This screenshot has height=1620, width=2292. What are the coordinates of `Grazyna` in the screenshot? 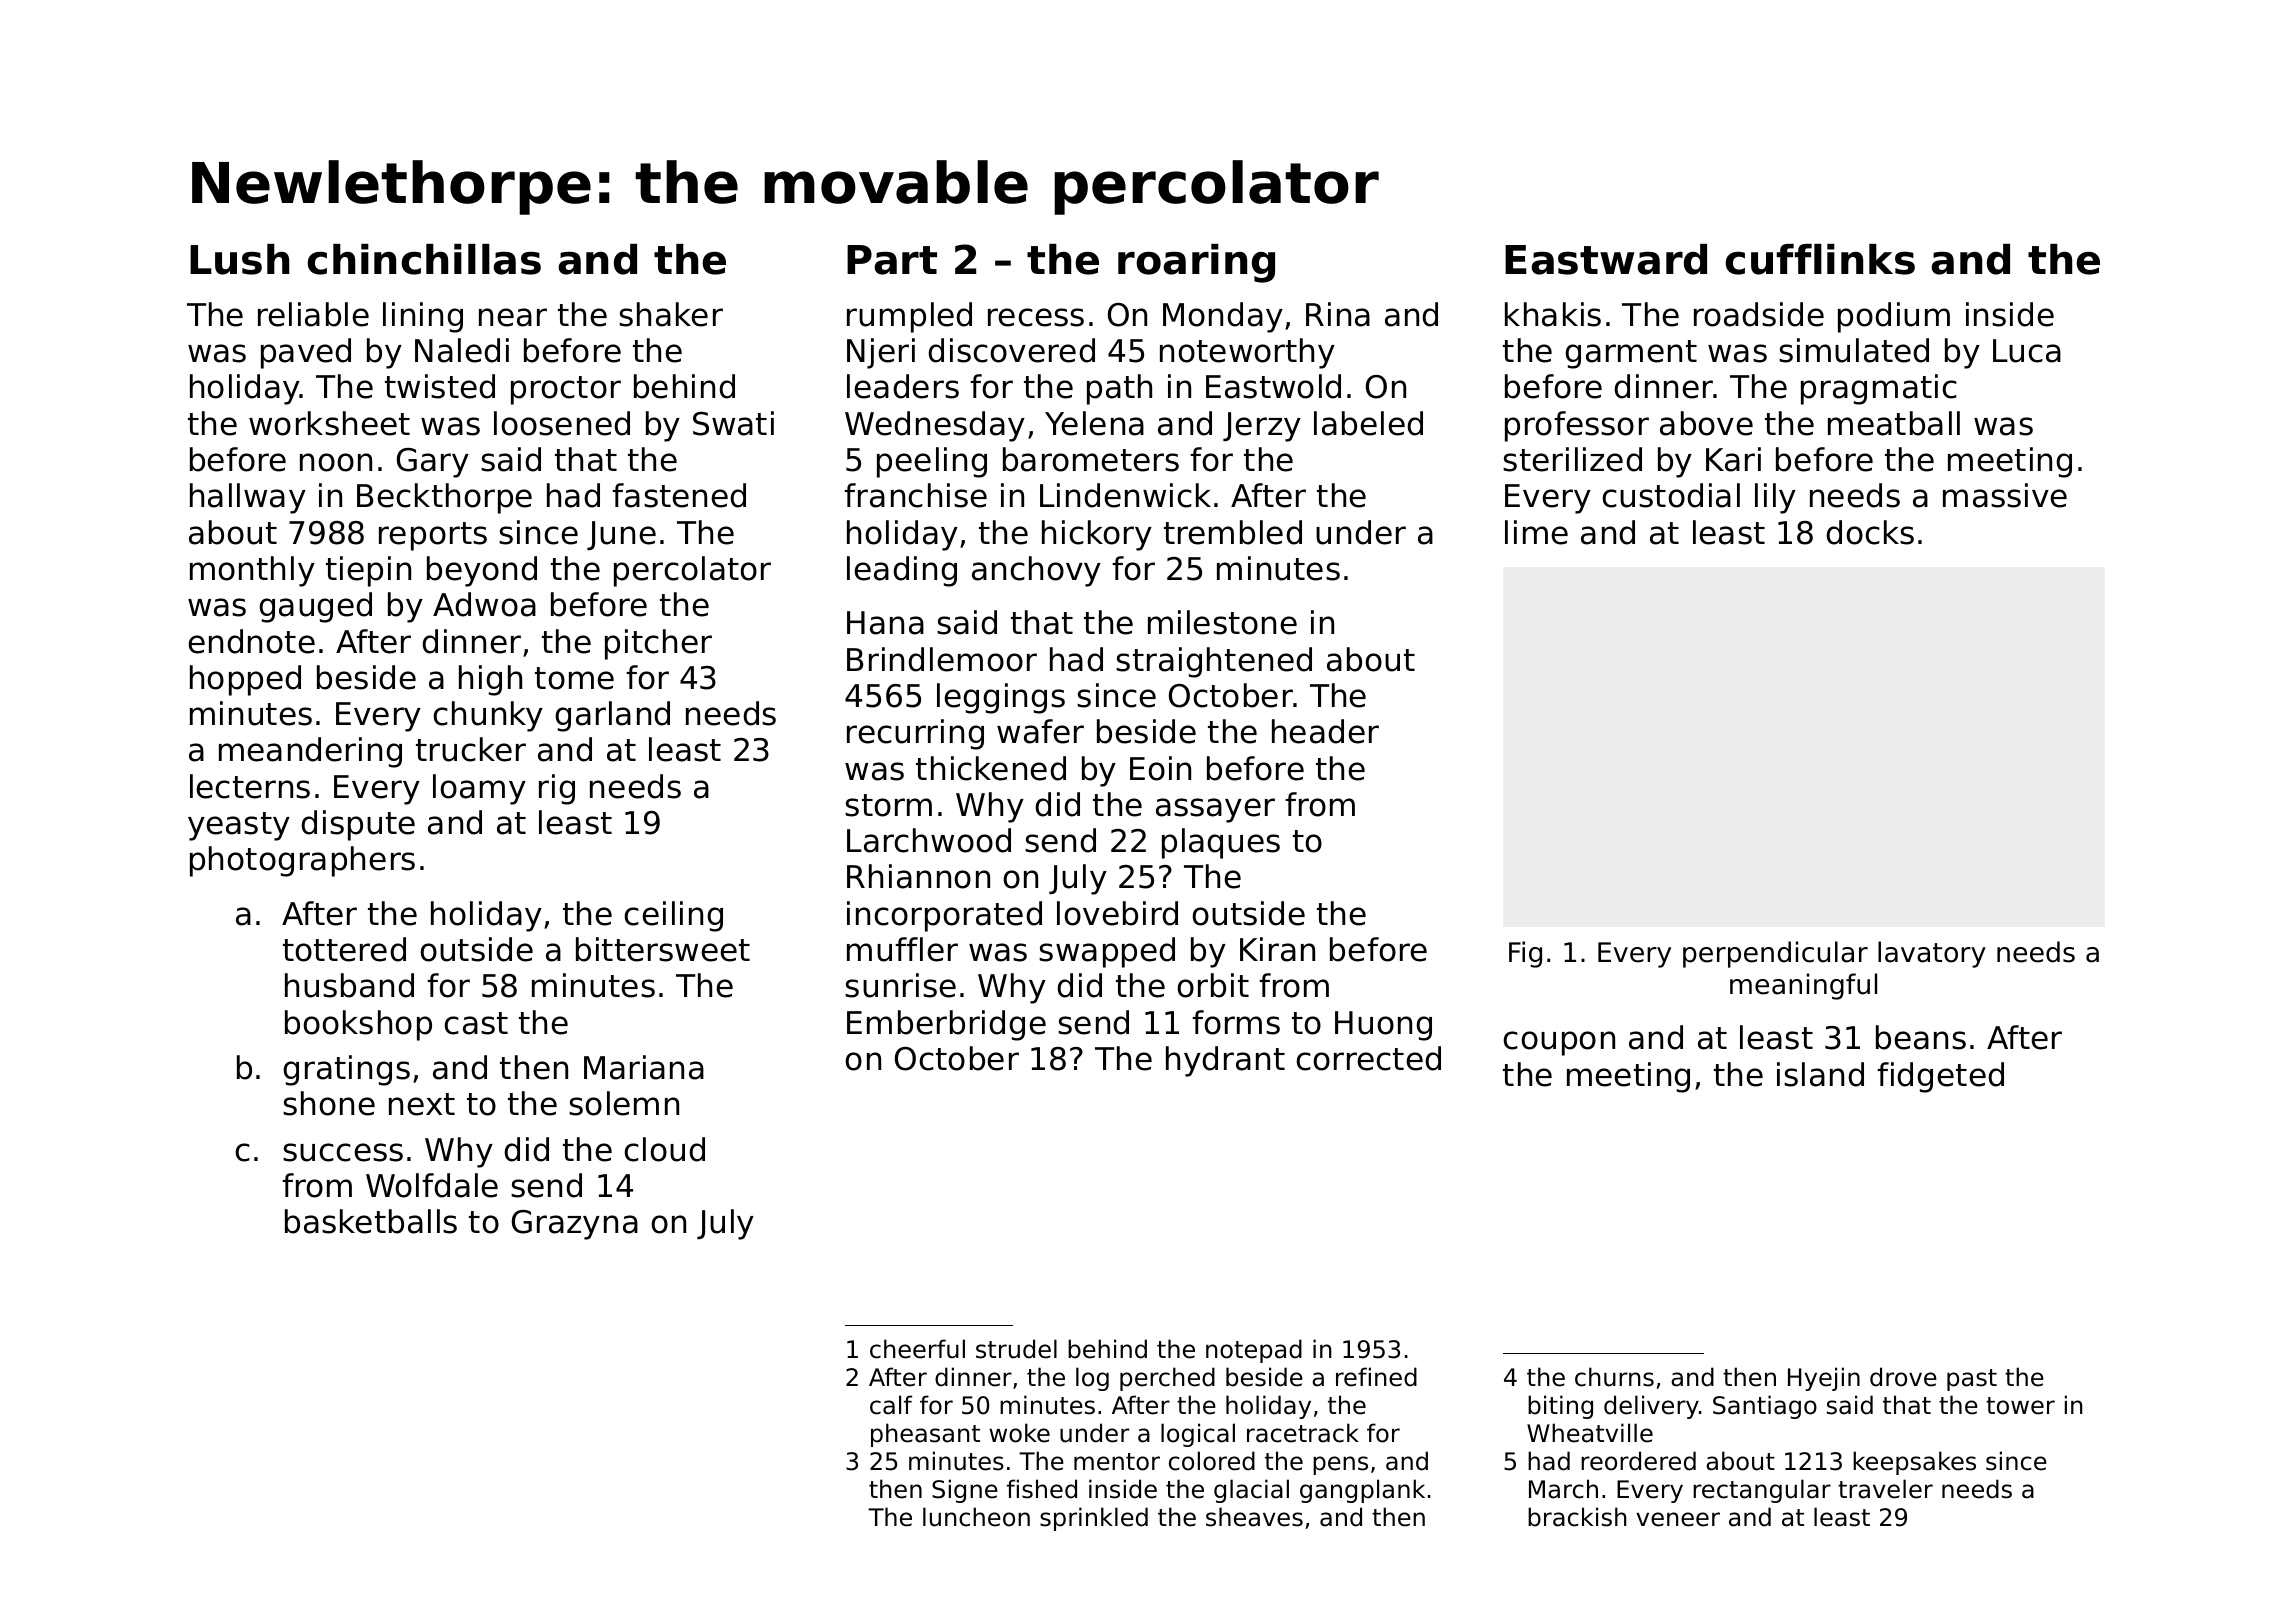 It's located at (575, 1225).
